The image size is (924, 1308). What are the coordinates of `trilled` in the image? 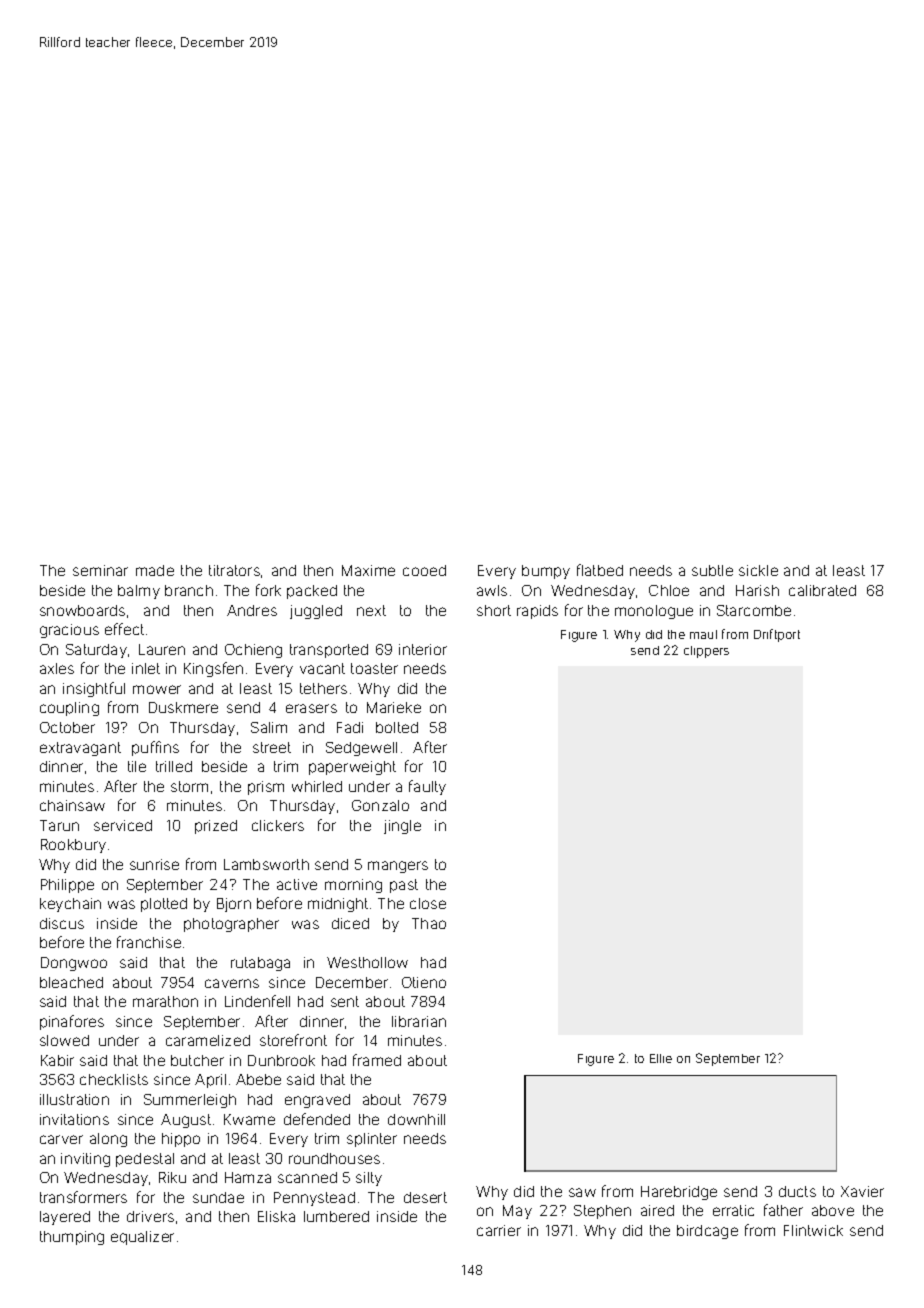 It's located at (174, 766).
